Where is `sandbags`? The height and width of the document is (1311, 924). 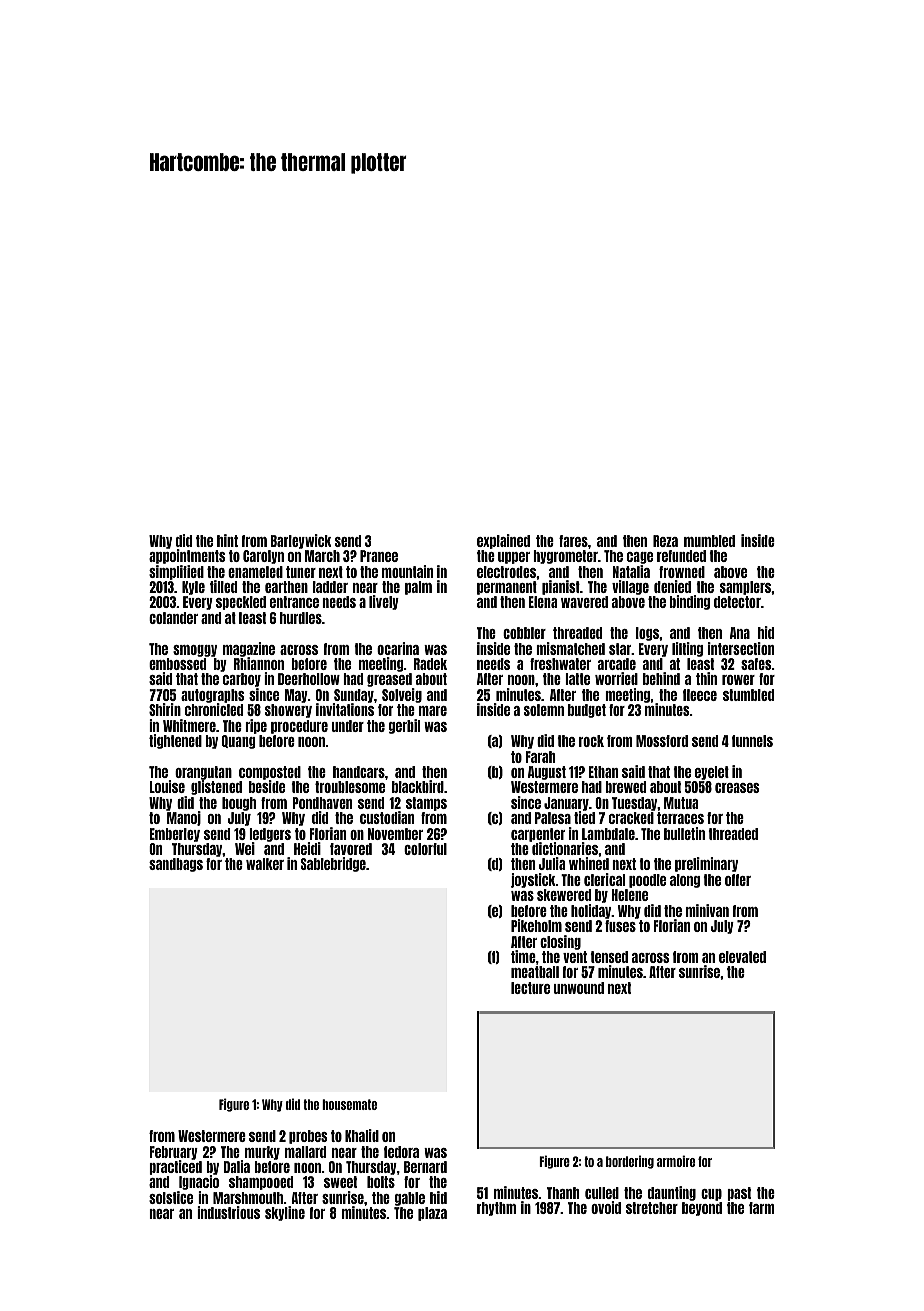 sandbags is located at coordinates (176, 865).
